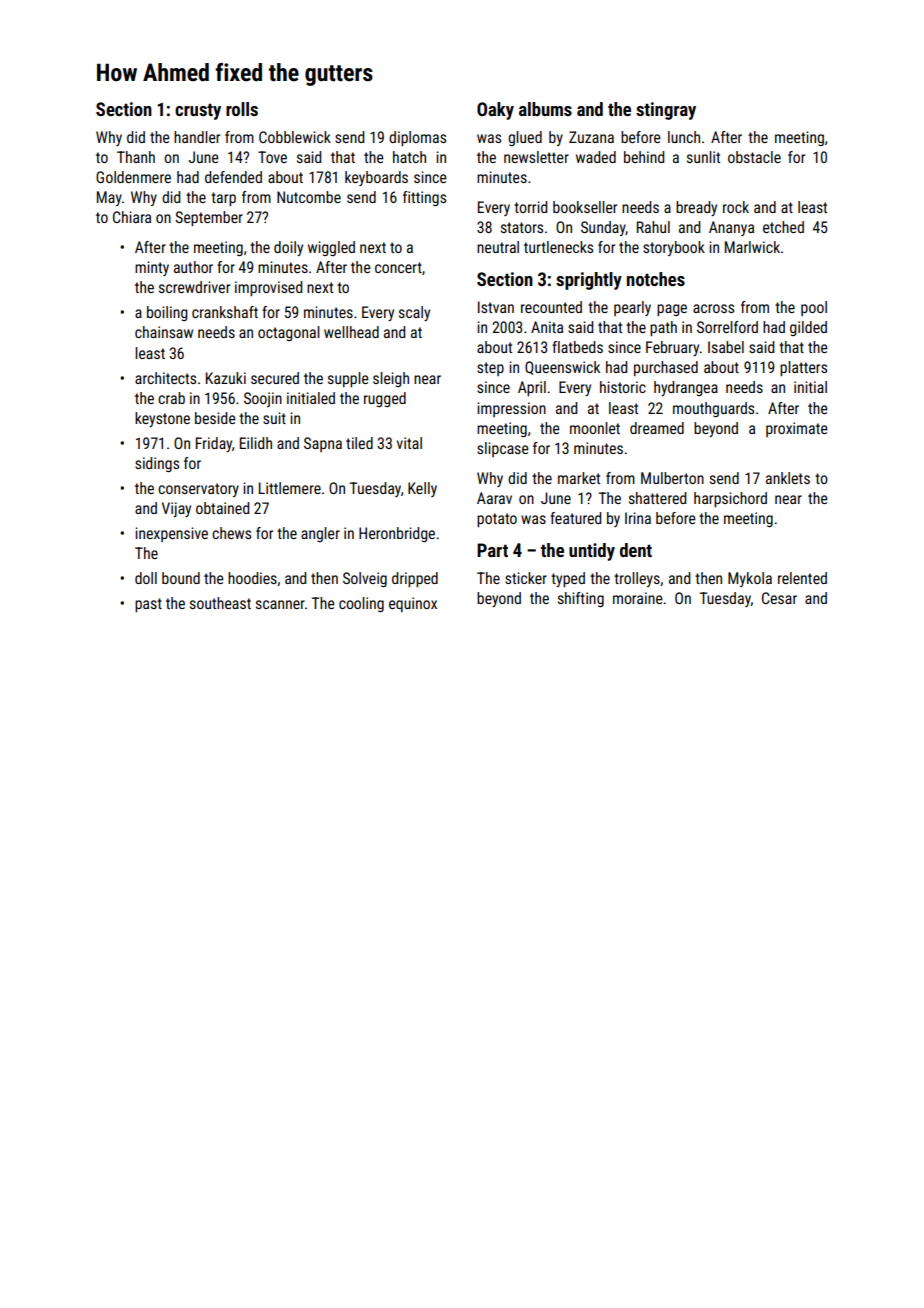  What do you see at coordinates (814, 308) in the screenshot?
I see `pool` at bounding box center [814, 308].
